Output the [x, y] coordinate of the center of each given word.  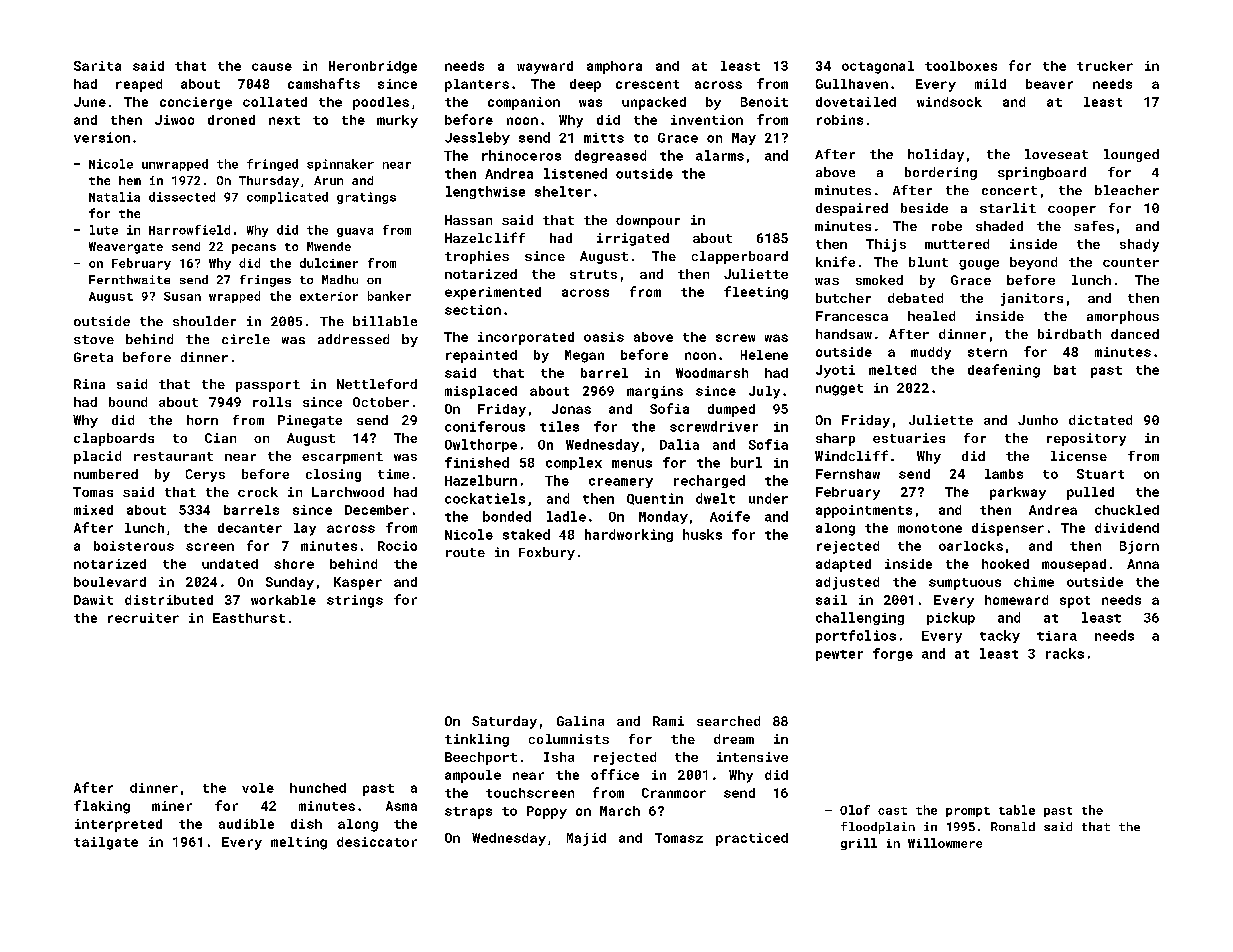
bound [128, 402]
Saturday [504, 722]
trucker [1105, 66]
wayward [545, 67]
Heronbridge [373, 67]
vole [258, 788]
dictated [1100, 420]
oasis [604, 337]
